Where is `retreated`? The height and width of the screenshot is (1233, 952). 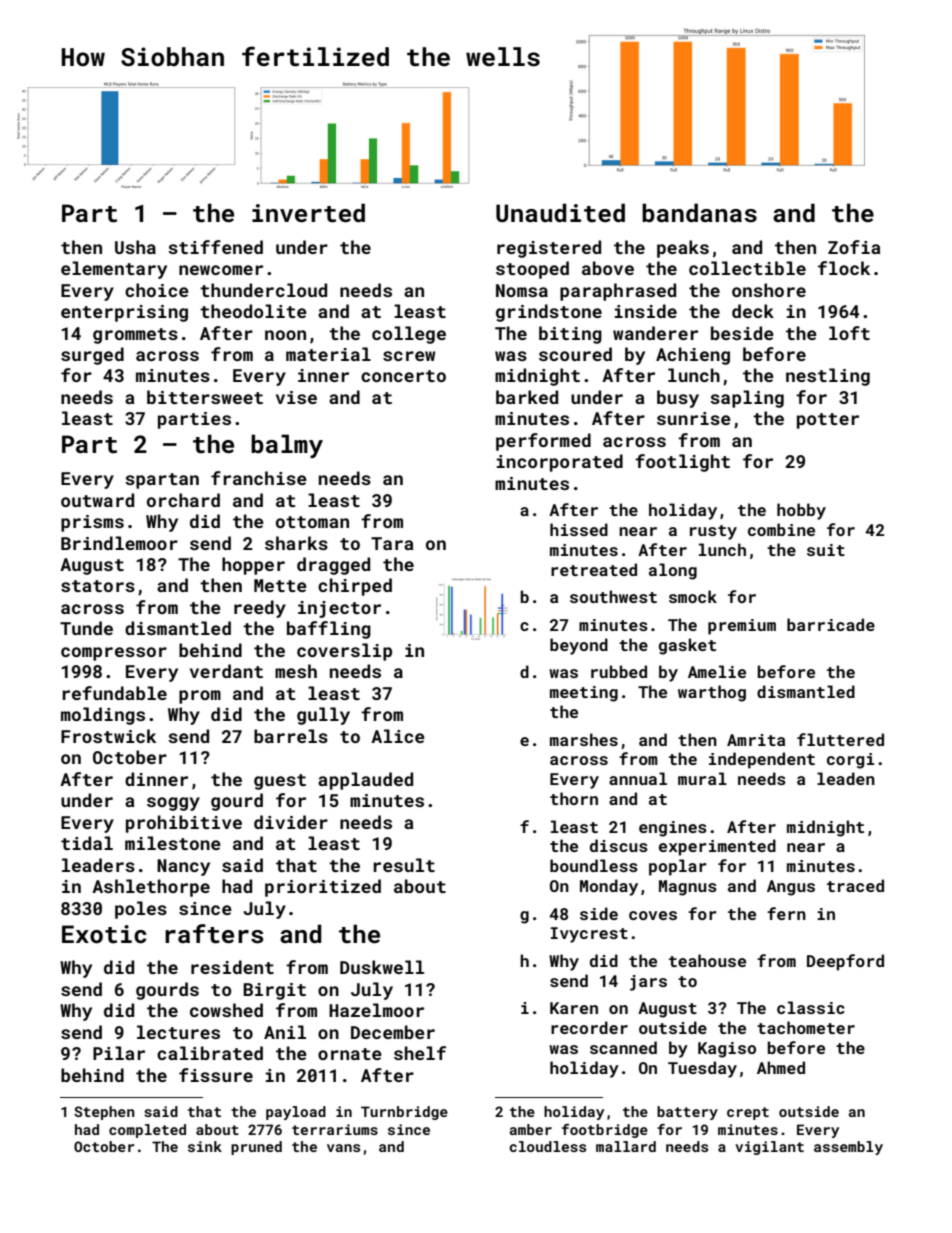
retreated is located at coordinates (594, 569).
